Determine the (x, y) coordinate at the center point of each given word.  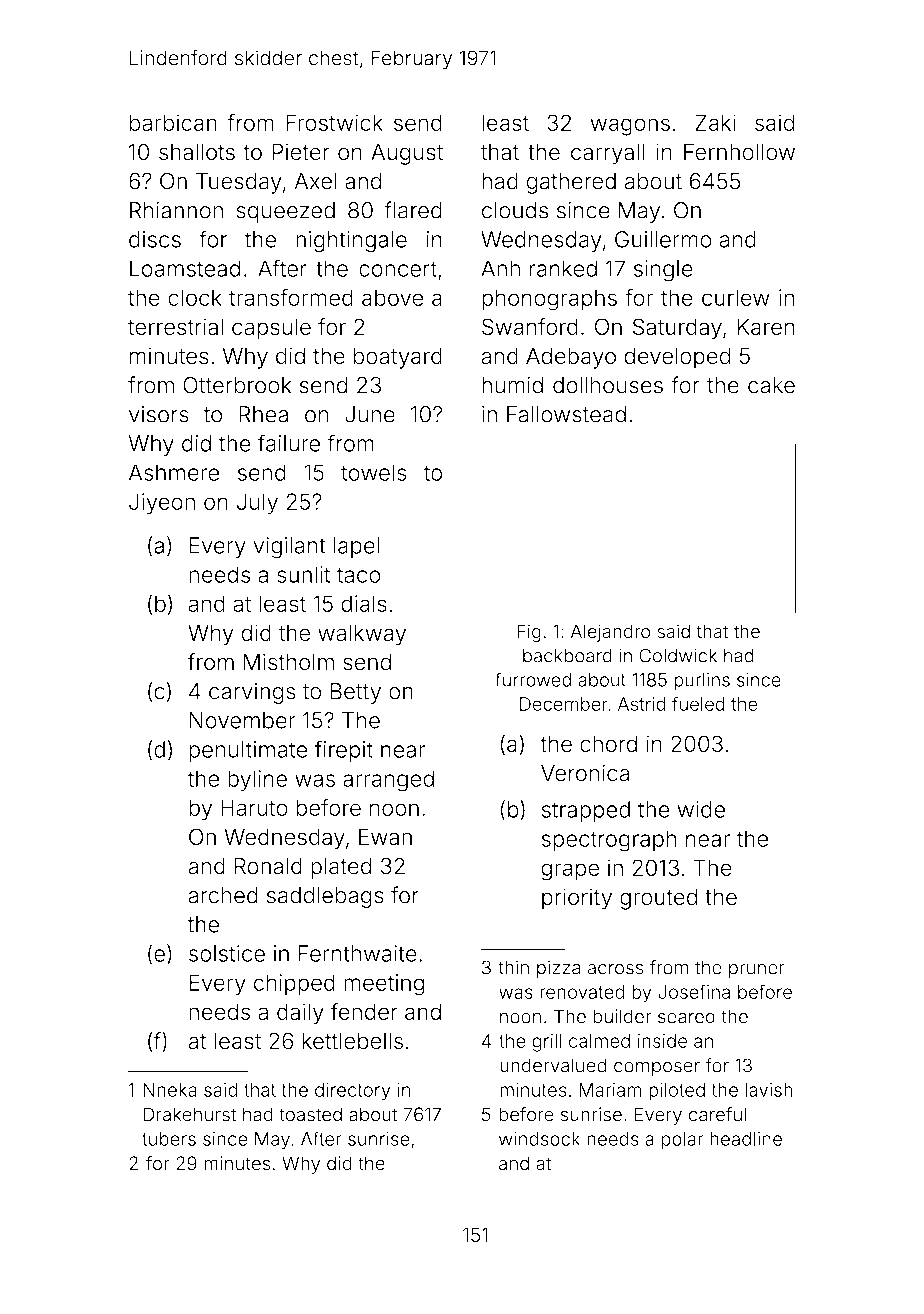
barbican (173, 122)
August (407, 154)
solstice (227, 953)
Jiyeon (162, 504)
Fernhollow (739, 152)
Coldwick (678, 655)
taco (359, 575)
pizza (559, 969)
